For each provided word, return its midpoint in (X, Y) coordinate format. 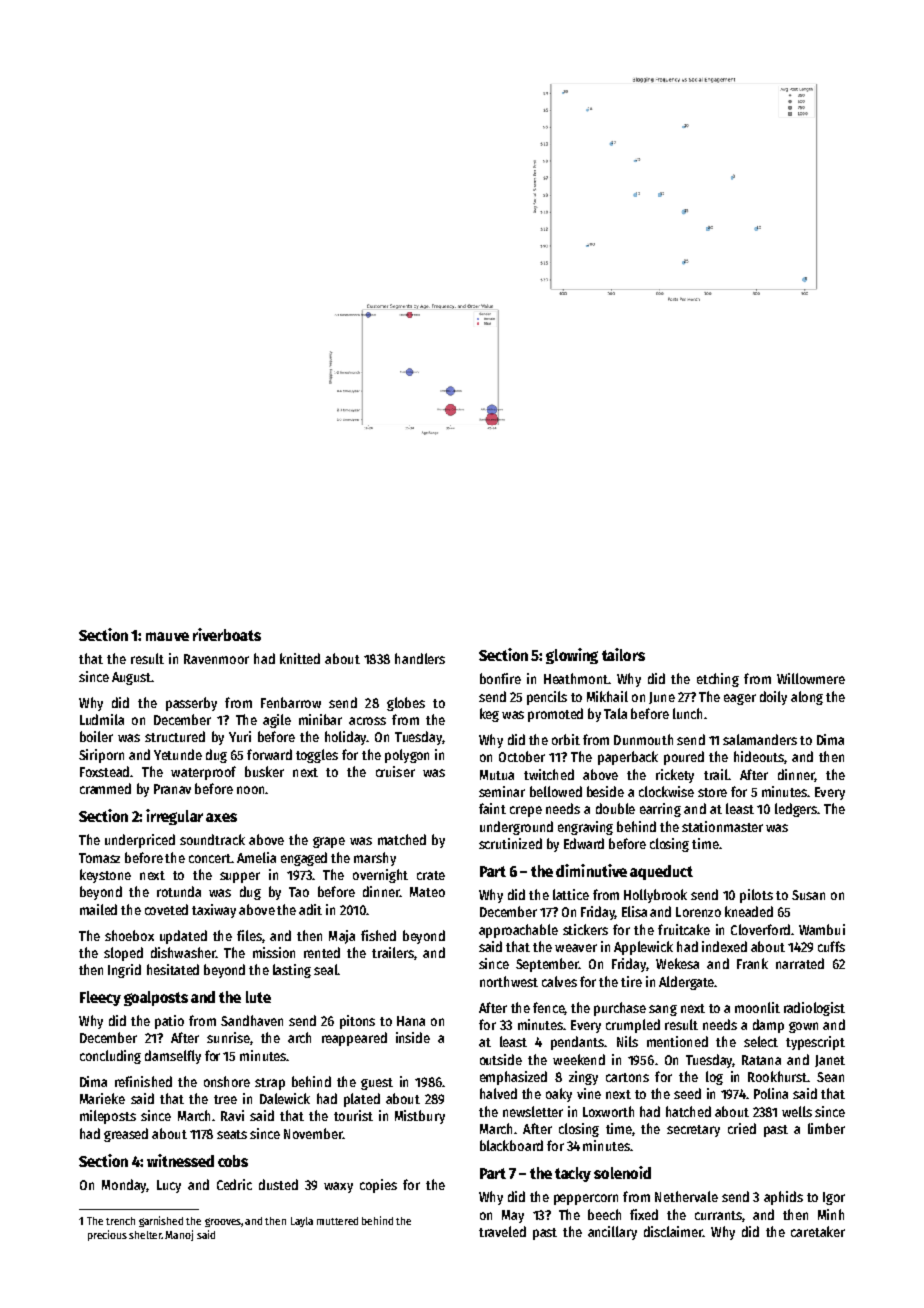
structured (175, 736)
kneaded (749, 911)
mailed (98, 909)
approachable (518, 931)
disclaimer (673, 1231)
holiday (346, 738)
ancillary (612, 1233)
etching (718, 680)
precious (107, 1235)
